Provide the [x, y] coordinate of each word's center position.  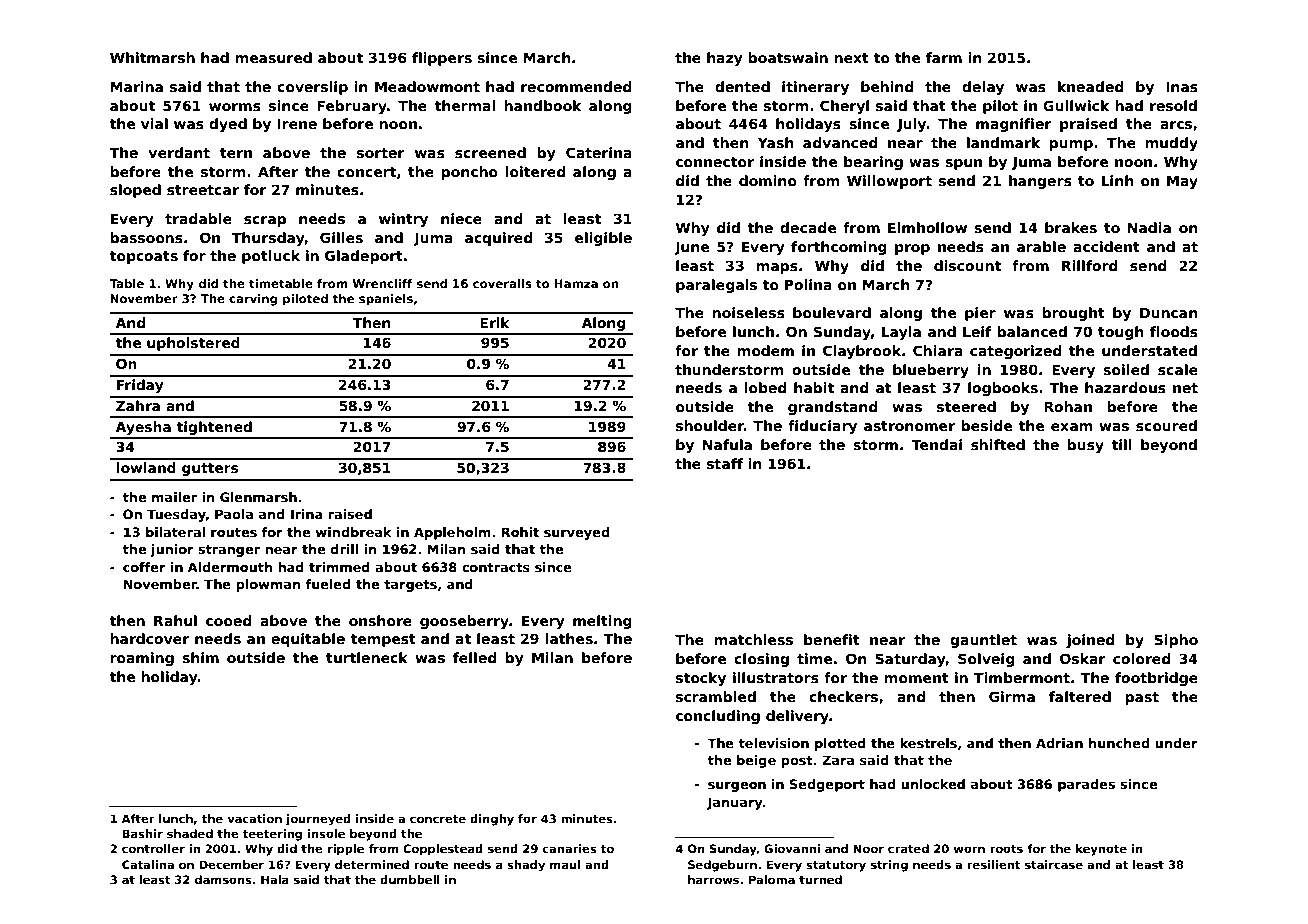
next [851, 58]
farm [944, 57]
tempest [383, 640]
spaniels [386, 300]
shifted [998, 444]
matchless [753, 639]
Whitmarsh [152, 57]
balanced [1032, 331]
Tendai [936, 444]
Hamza [576, 283]
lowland [146, 467]
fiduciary [822, 427]
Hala [275, 879]
